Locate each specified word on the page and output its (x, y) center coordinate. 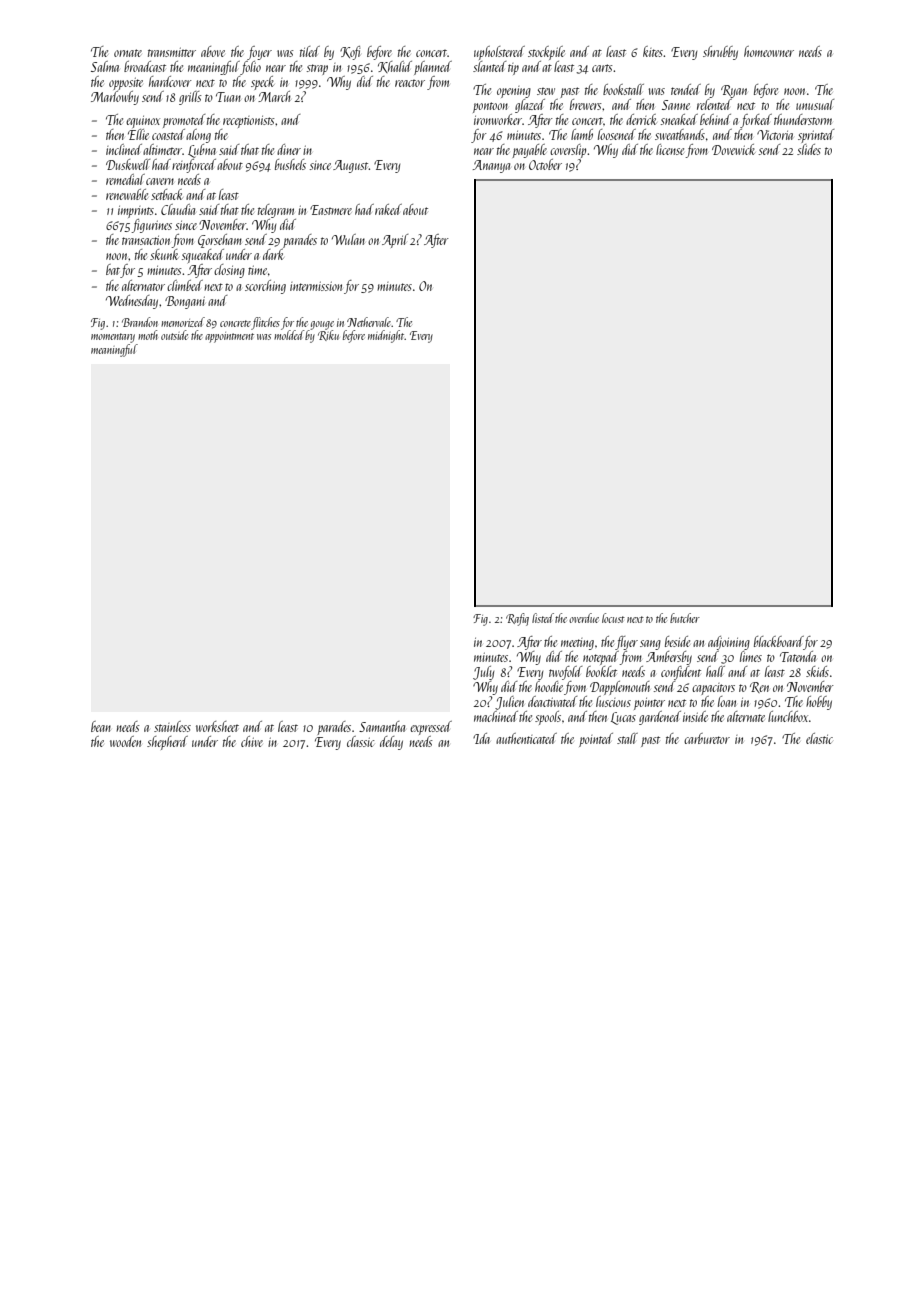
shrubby (720, 53)
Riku (328, 335)
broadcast (145, 66)
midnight (386, 336)
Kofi (350, 53)
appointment (229, 337)
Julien (509, 703)
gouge (322, 325)
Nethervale (369, 322)
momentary (113, 338)
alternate (746, 716)
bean (101, 726)
